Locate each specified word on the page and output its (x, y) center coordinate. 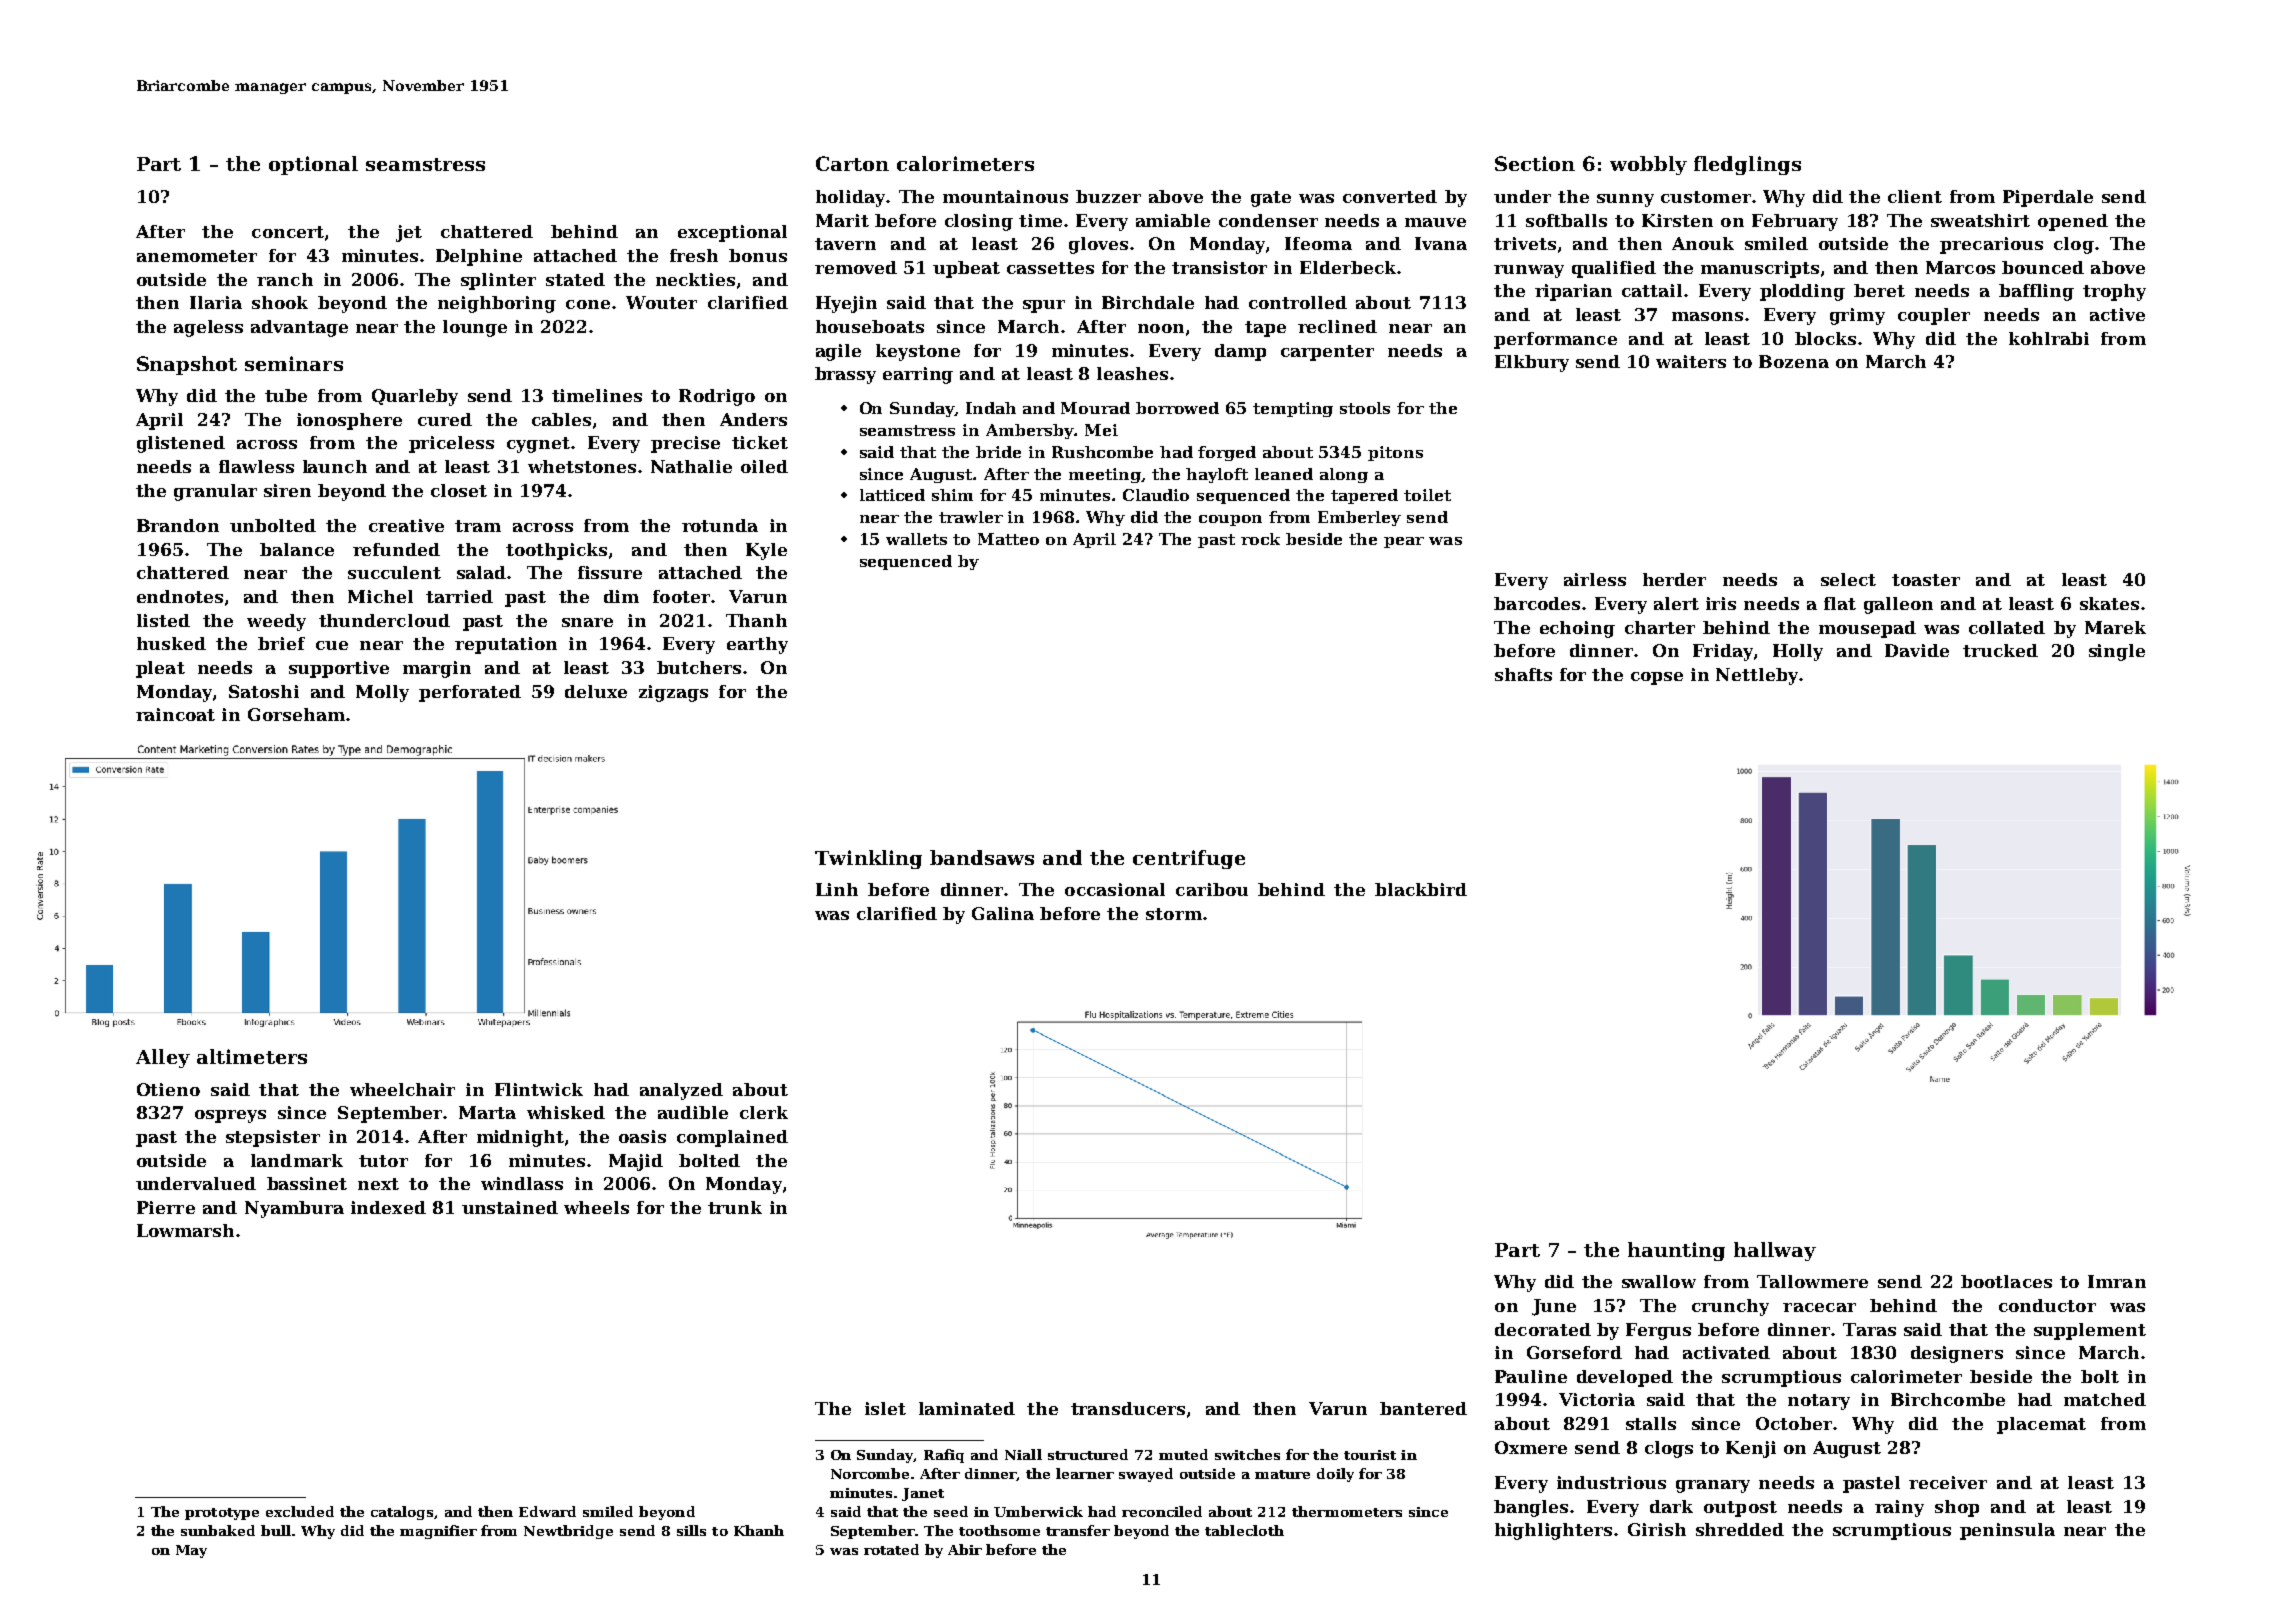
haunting (1676, 1251)
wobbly (1648, 165)
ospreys (230, 1116)
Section (1535, 163)
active (2117, 314)
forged (1227, 453)
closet (459, 490)
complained (732, 1138)
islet (885, 1408)
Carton (852, 163)
